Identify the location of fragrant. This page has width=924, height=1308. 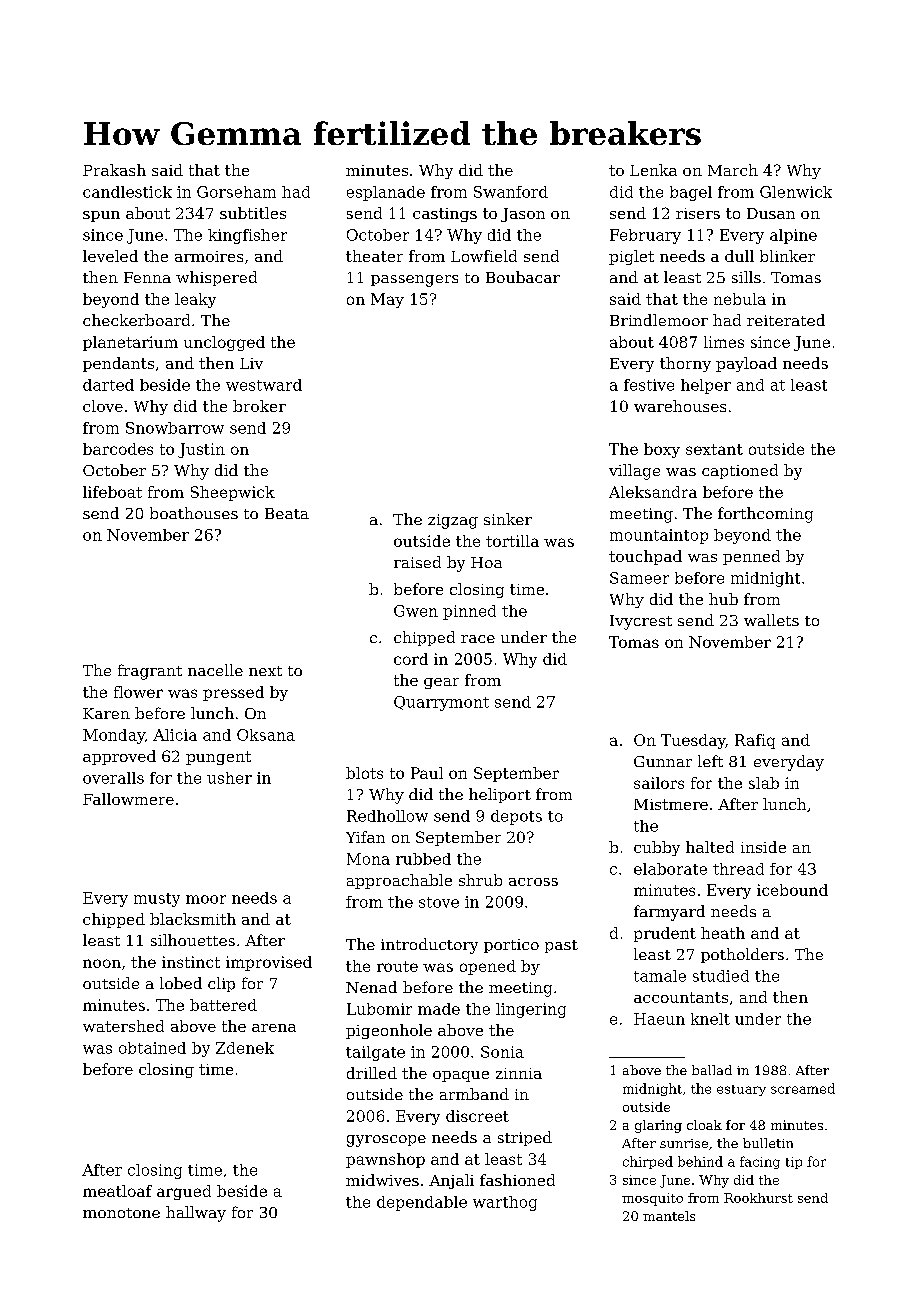
(150, 672).
